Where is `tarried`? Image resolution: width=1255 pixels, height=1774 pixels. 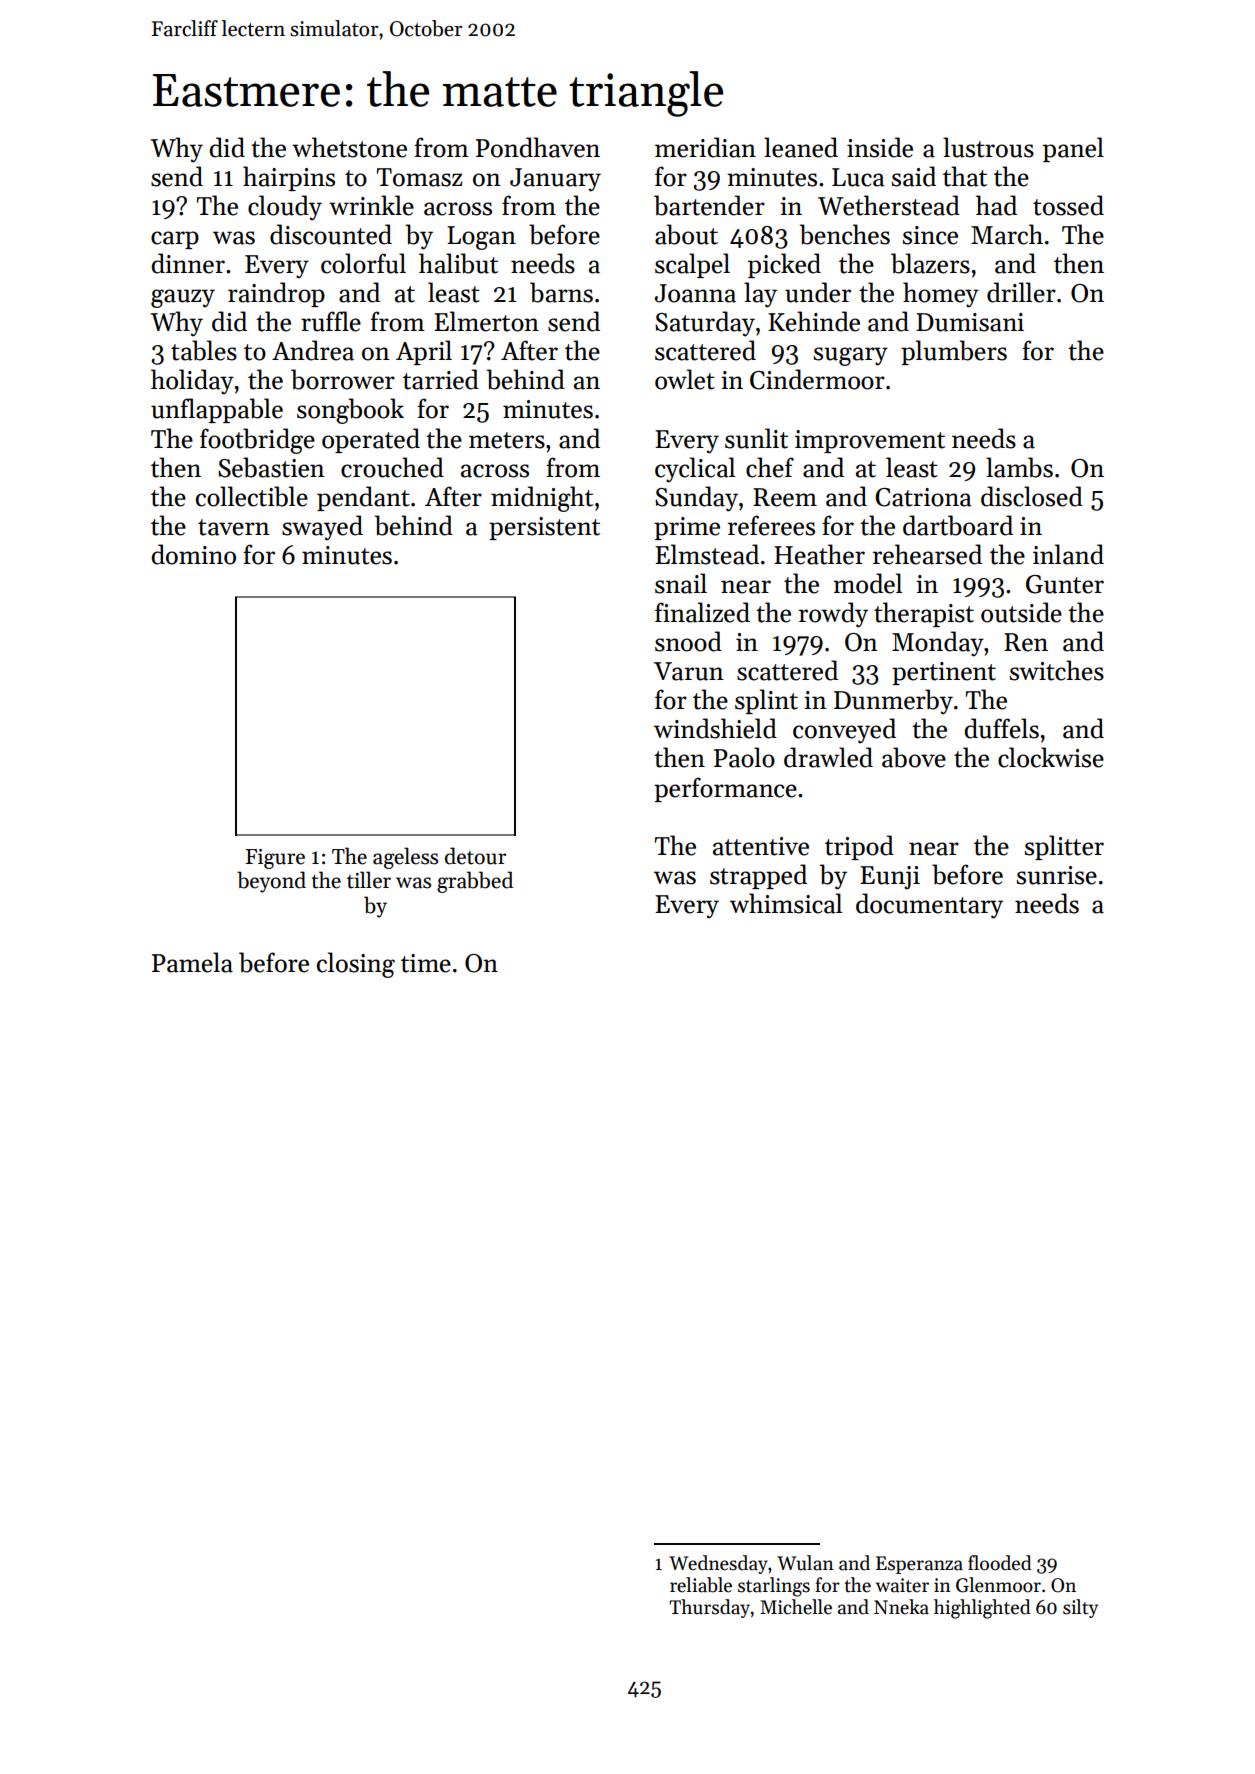 tarried is located at coordinates (441, 379).
